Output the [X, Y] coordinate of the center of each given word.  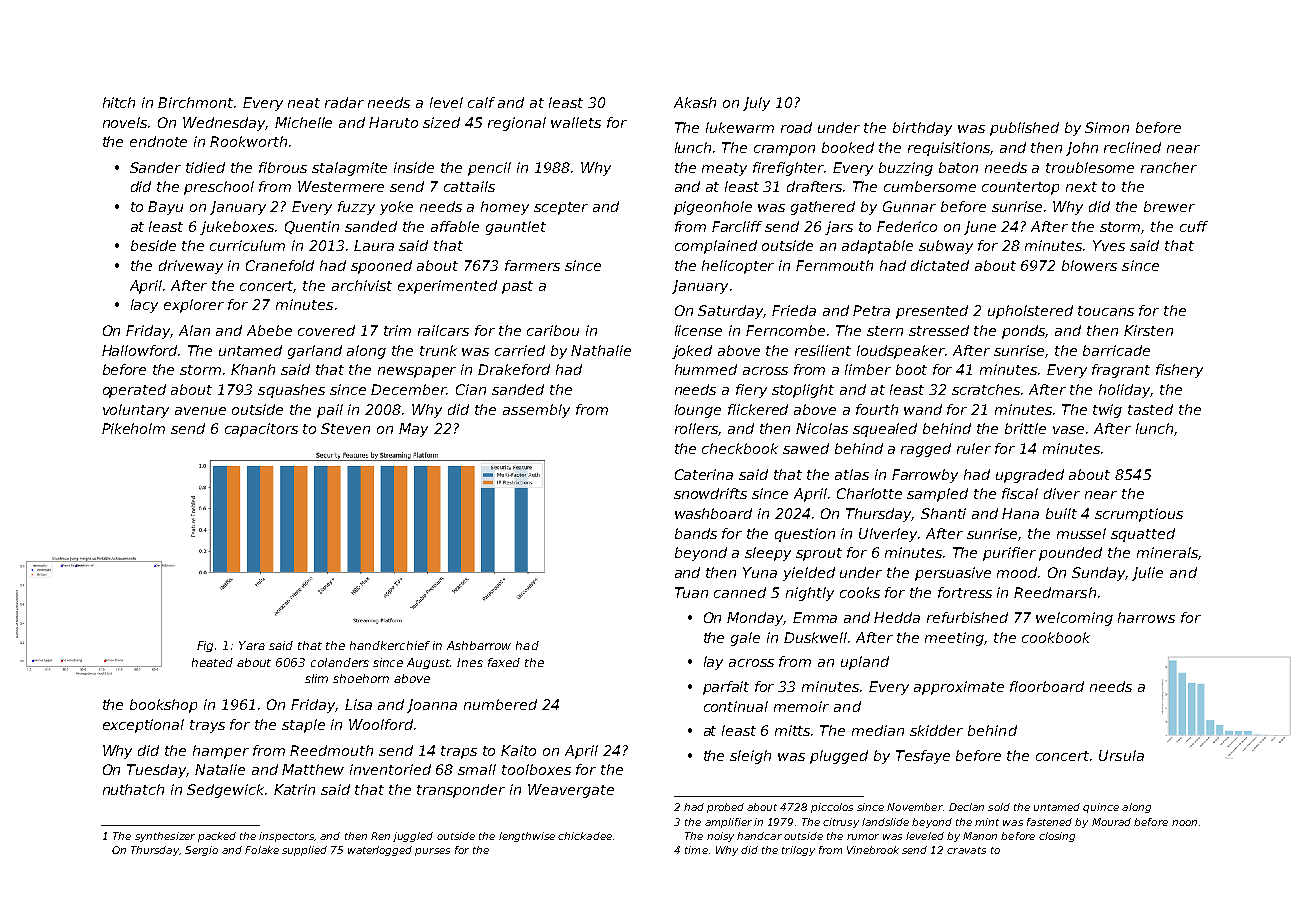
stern [885, 331]
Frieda [794, 310]
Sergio [201, 851]
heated [212, 662]
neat [304, 103]
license [698, 330]
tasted [1150, 409]
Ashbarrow [479, 645]
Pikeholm [133, 428]
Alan [194, 330]
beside [153, 245]
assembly [536, 411]
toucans [1106, 311]
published [1024, 129]
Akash [695, 102]
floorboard [1047, 686]
